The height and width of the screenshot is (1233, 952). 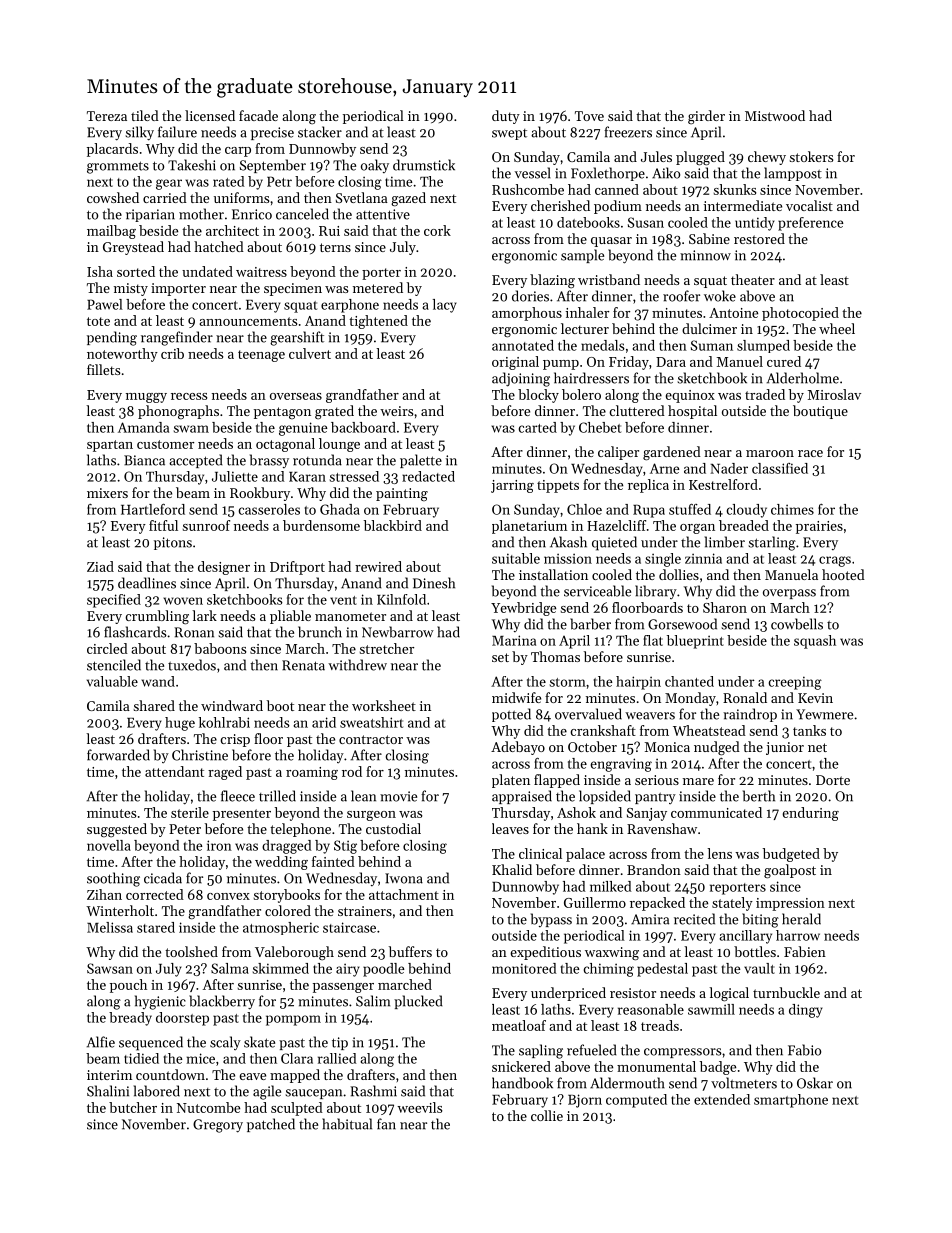 I want to click on suitable, so click(x=516, y=558).
